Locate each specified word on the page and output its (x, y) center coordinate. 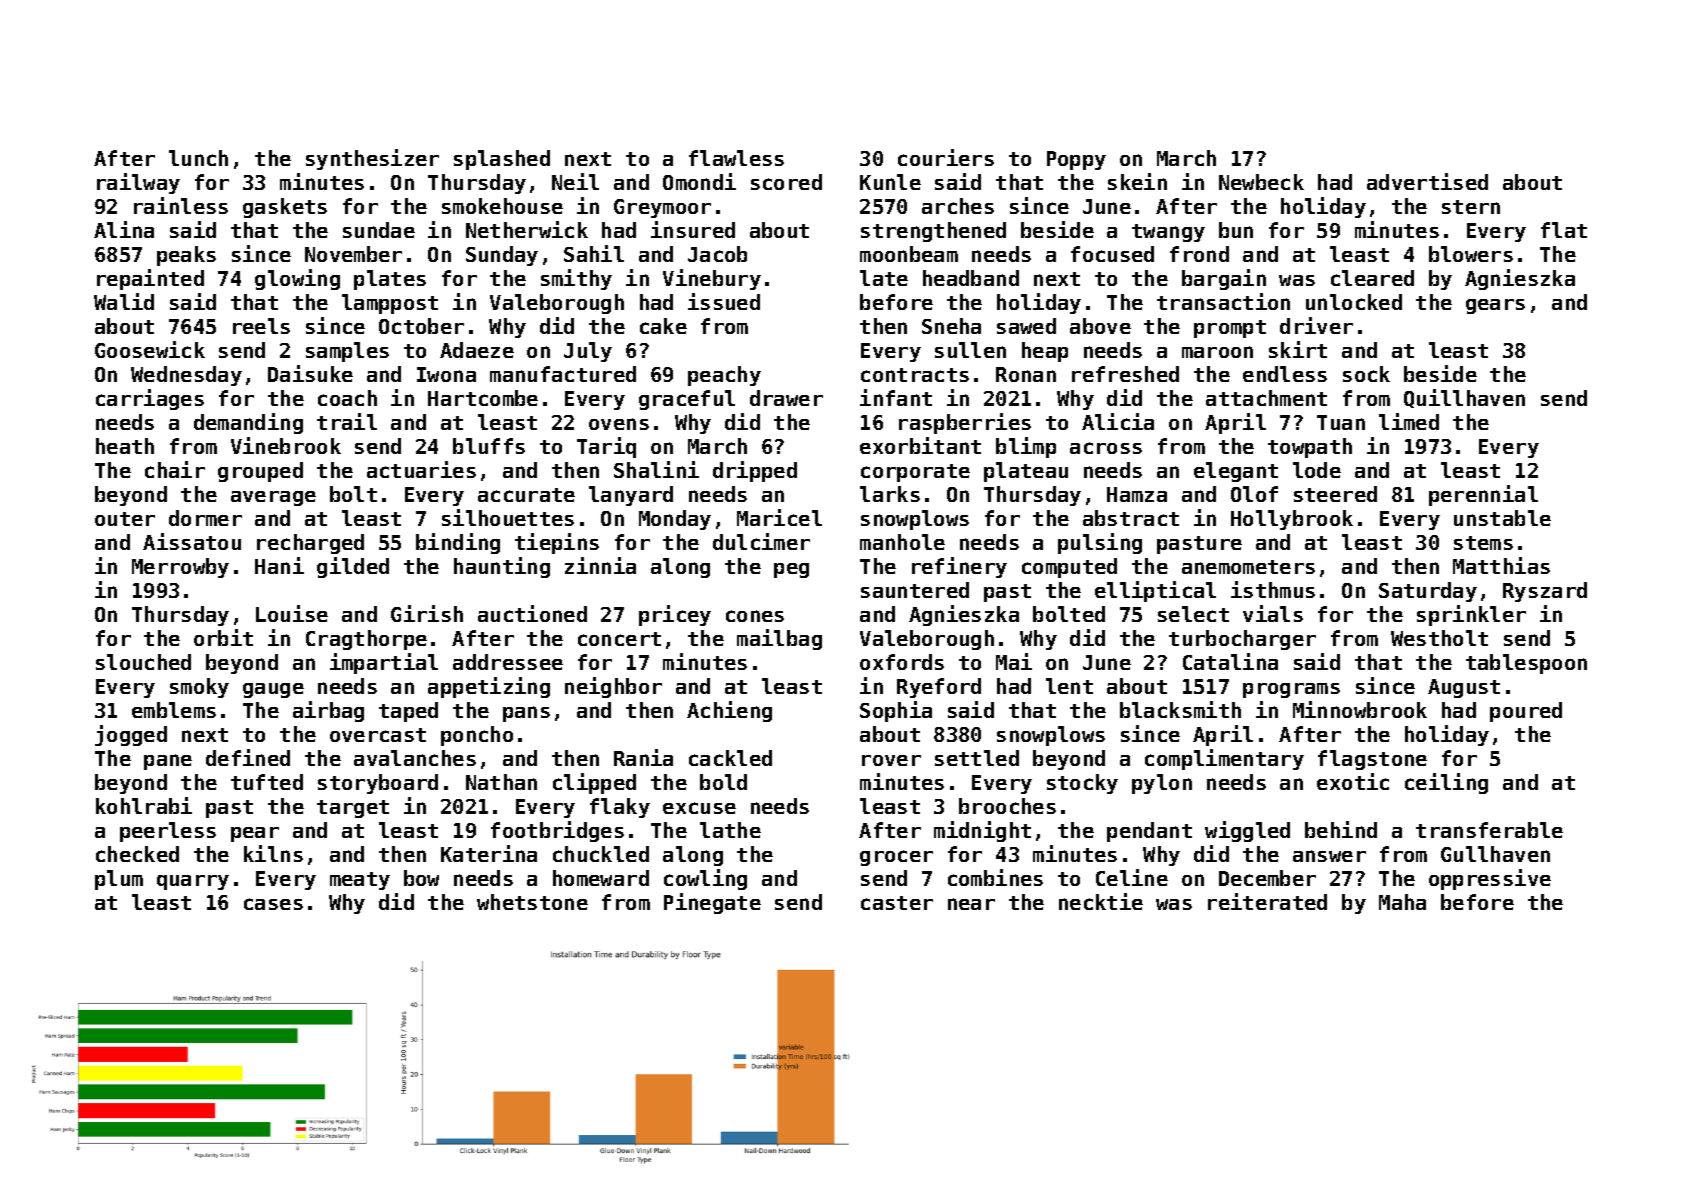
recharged (310, 544)
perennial (1483, 495)
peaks (186, 256)
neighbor (613, 687)
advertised (1427, 181)
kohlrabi (144, 805)
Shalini (656, 469)
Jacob (717, 254)
